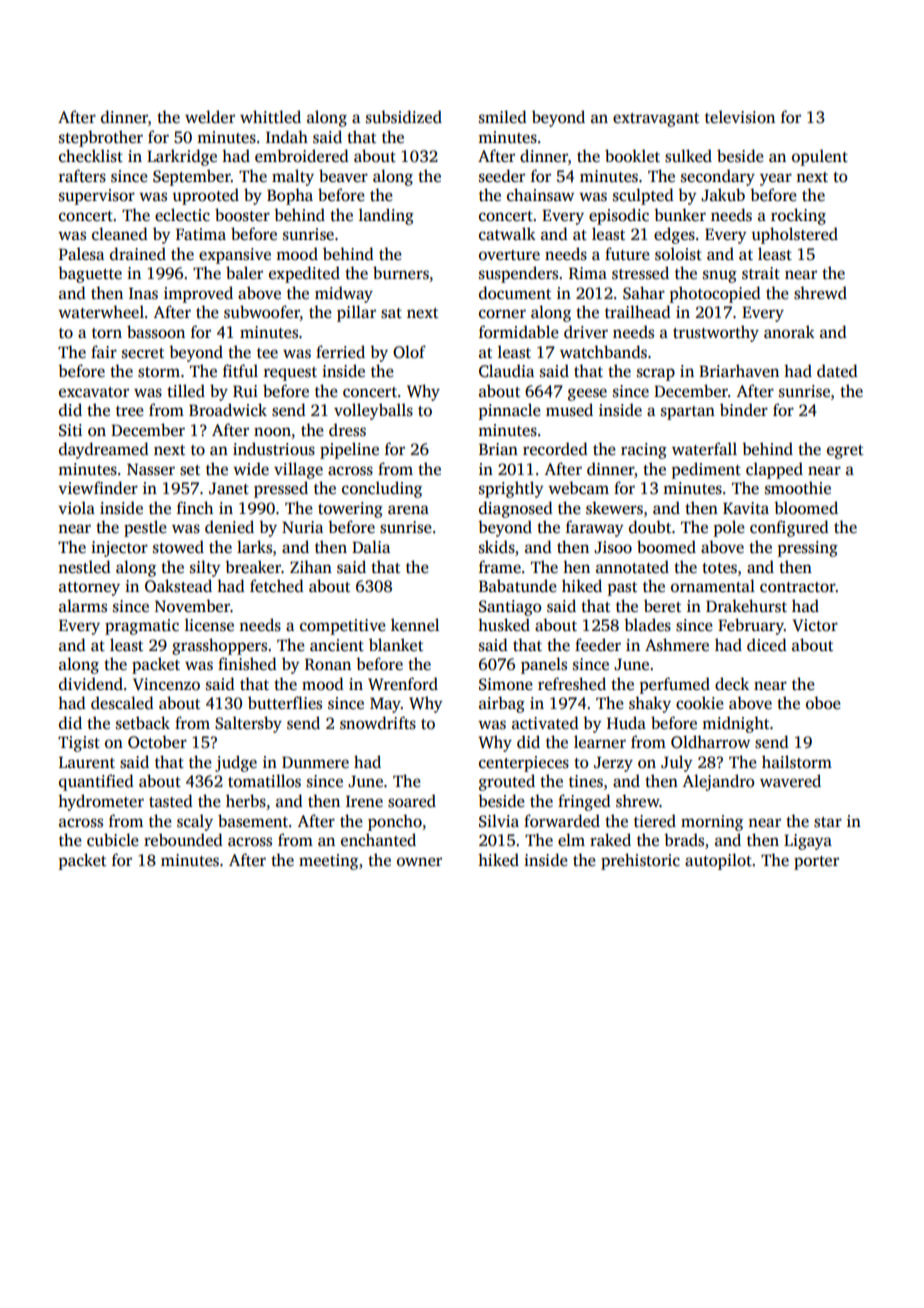 The height and width of the document is (1308, 924). Describe the element at coordinates (113, 840) in the document. I see `cubicle` at that location.
